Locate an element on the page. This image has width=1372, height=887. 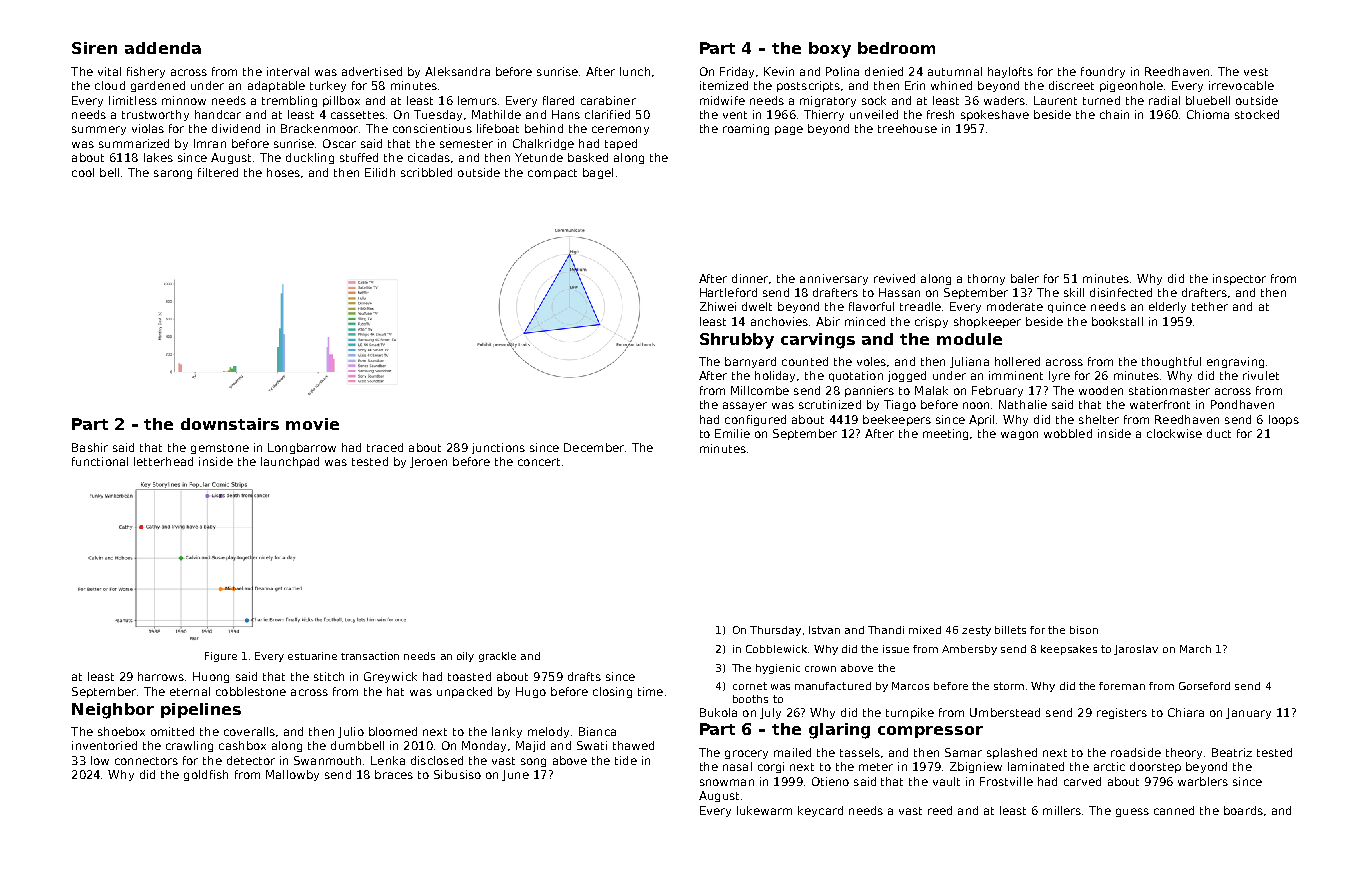
guess is located at coordinates (1132, 812).
